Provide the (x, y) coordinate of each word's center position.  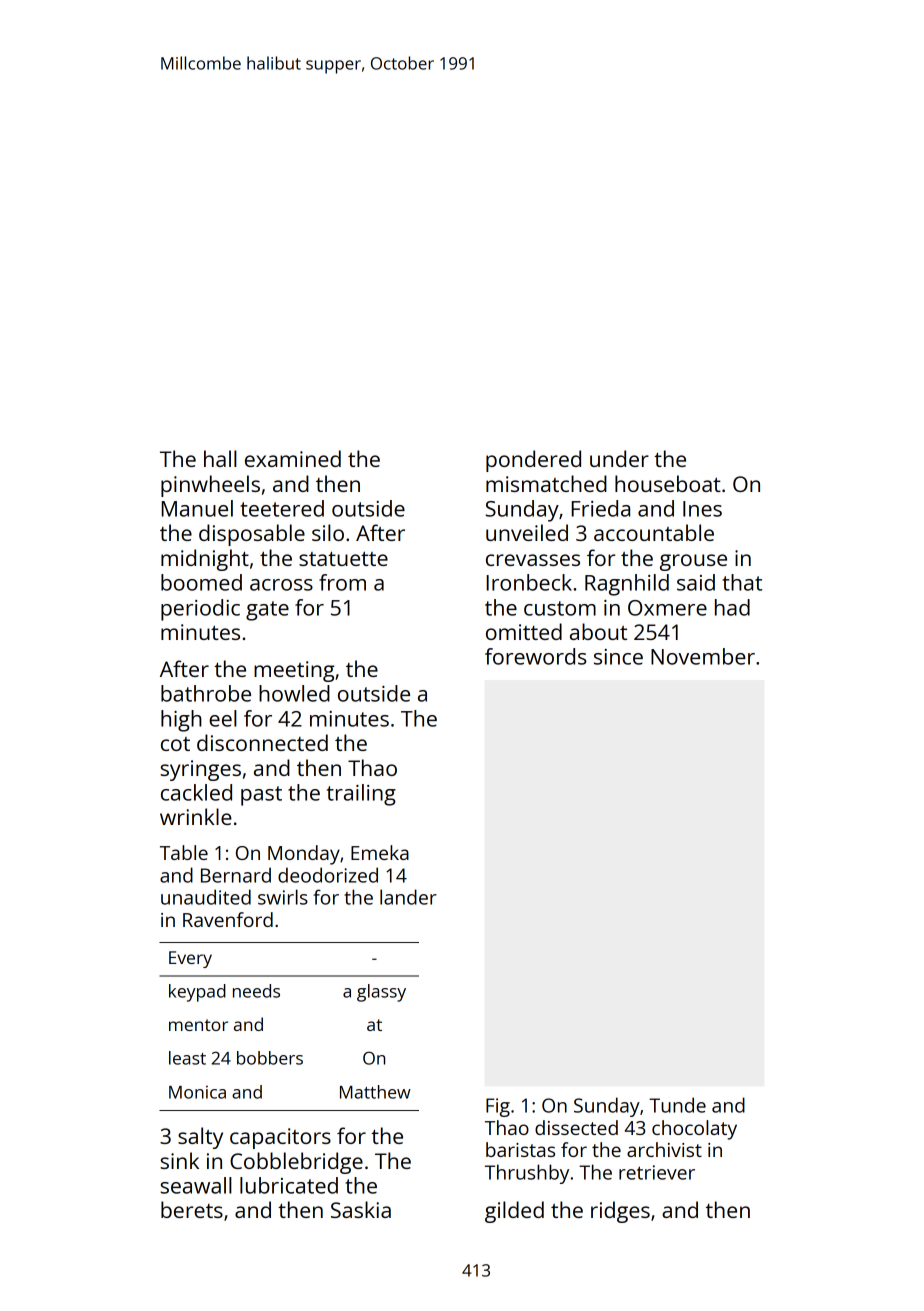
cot (175, 744)
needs (256, 991)
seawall (196, 1185)
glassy (381, 993)
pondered (533, 461)
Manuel (197, 508)
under (619, 458)
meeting (294, 671)
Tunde (677, 1105)
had (732, 607)
